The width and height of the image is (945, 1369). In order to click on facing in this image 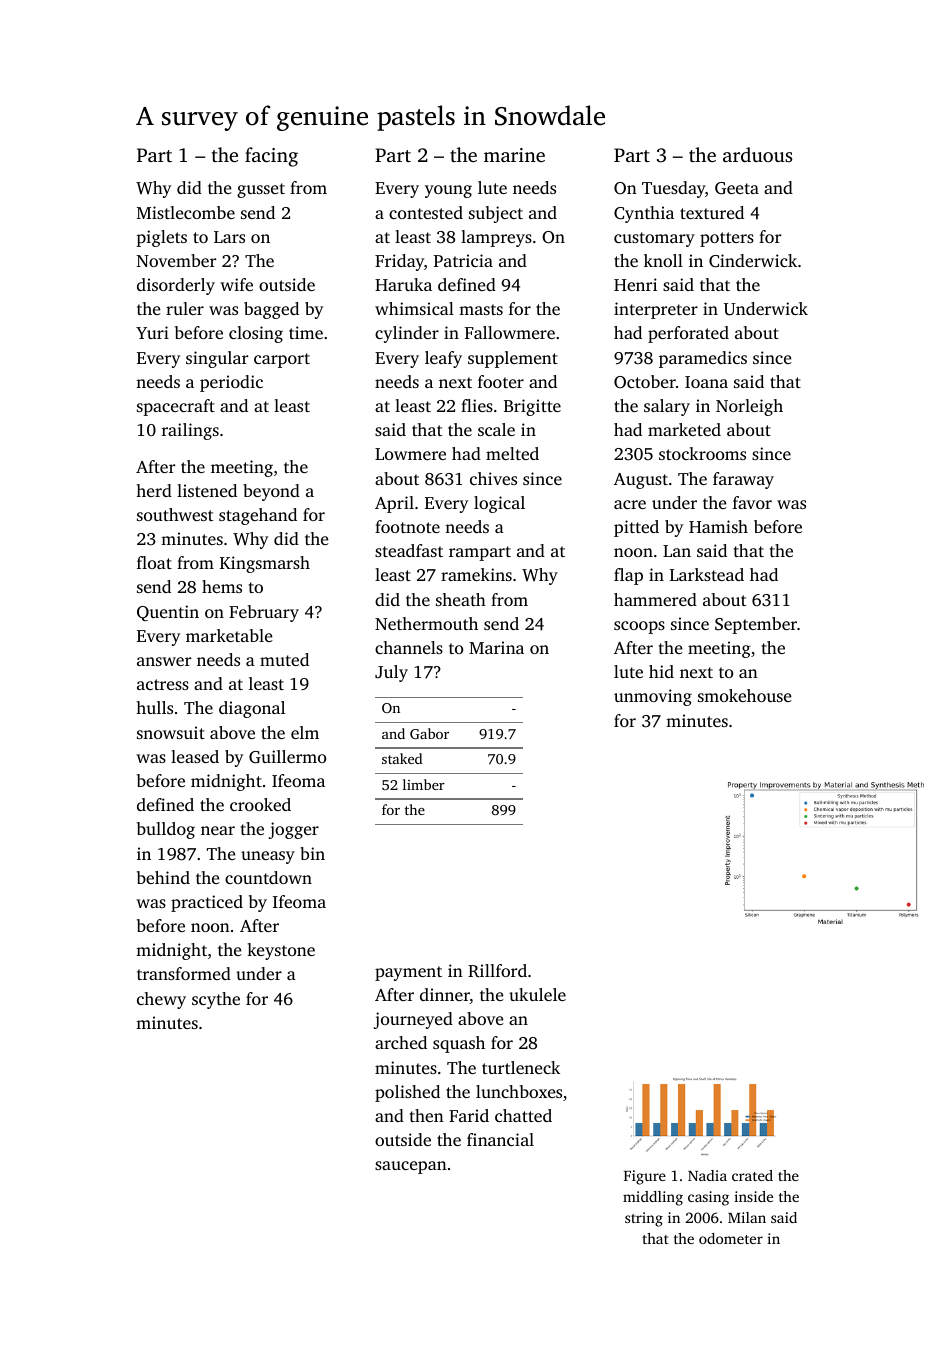, I will do `click(271, 157)`.
